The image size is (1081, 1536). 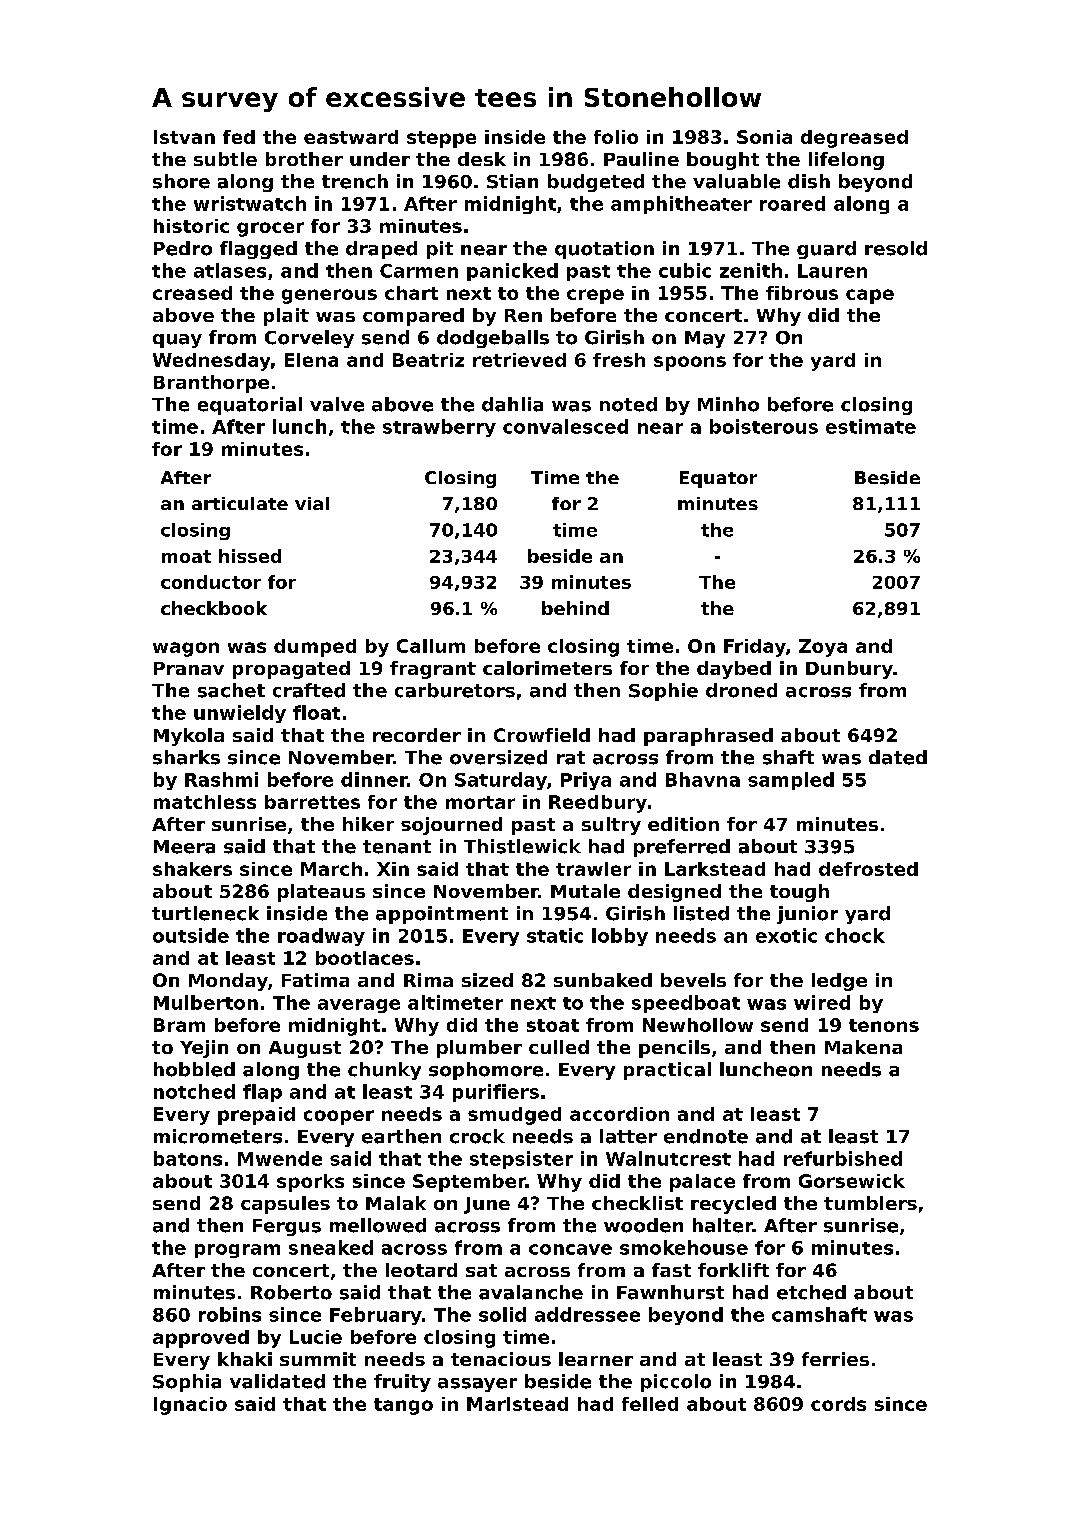 I want to click on degreased, so click(x=854, y=139).
